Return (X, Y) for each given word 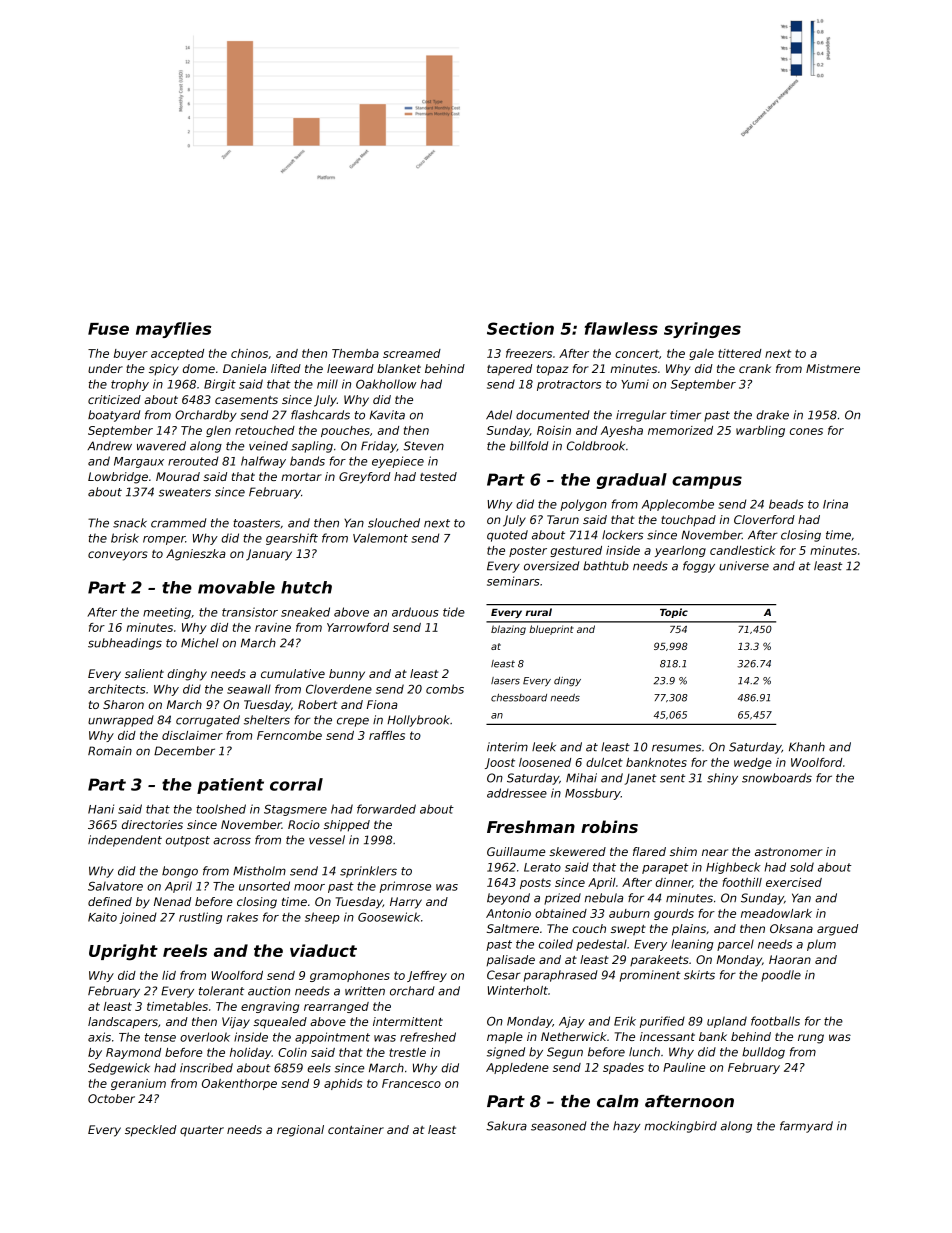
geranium (138, 1084)
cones (806, 431)
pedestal (601, 945)
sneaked (305, 612)
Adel (499, 415)
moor (309, 887)
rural (538, 612)
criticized (114, 399)
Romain (110, 751)
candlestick (743, 550)
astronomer (789, 852)
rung (811, 1039)
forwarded (386, 809)
